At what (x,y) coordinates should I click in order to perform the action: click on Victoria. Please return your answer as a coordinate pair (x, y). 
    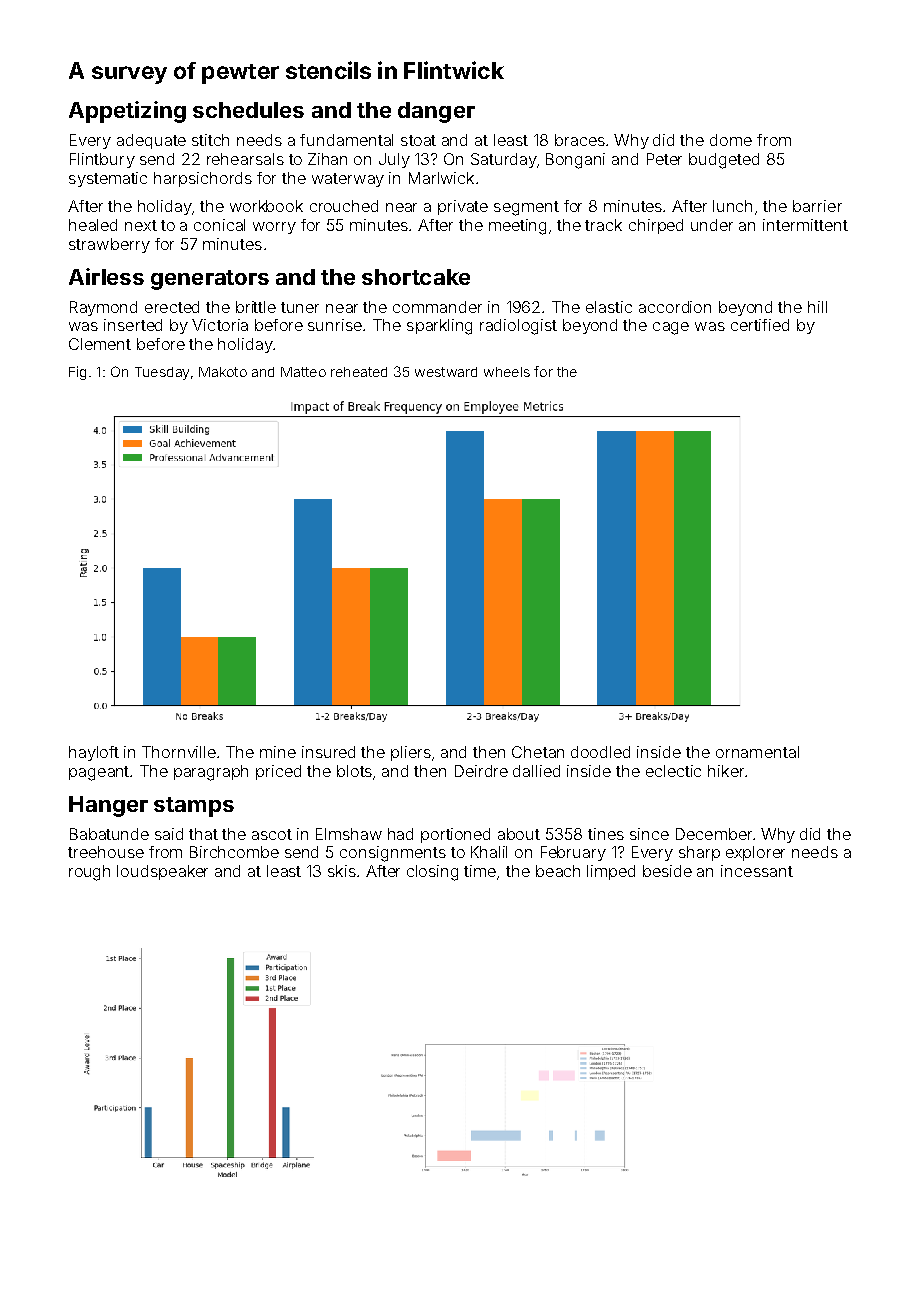
    Looking at the image, I should click on (220, 325).
